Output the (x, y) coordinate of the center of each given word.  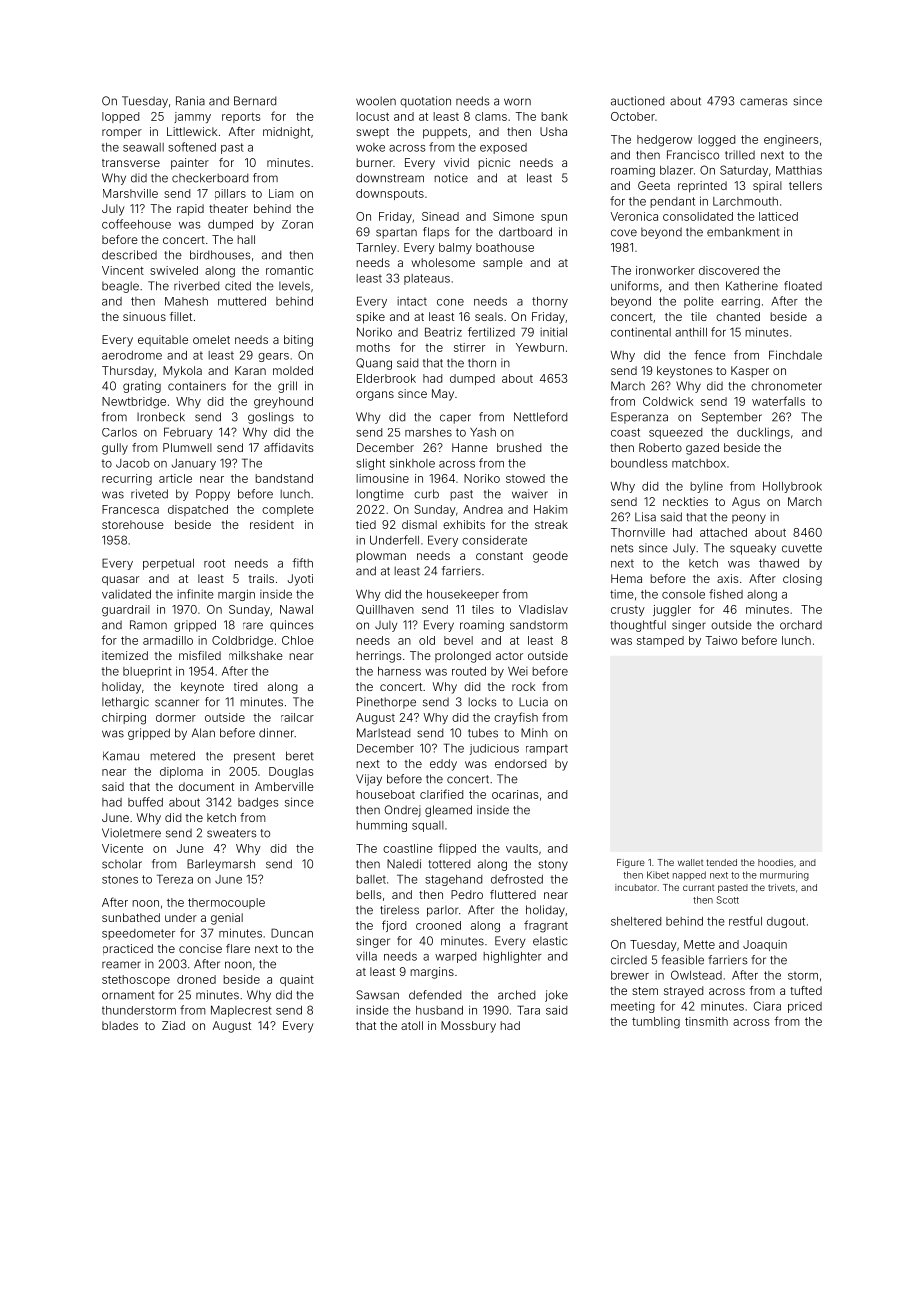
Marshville (130, 193)
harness (399, 671)
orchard (801, 625)
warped (455, 957)
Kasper (750, 371)
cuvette (802, 548)
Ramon (148, 625)
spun (554, 218)
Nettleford (540, 417)
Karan (250, 370)
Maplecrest (241, 1011)
